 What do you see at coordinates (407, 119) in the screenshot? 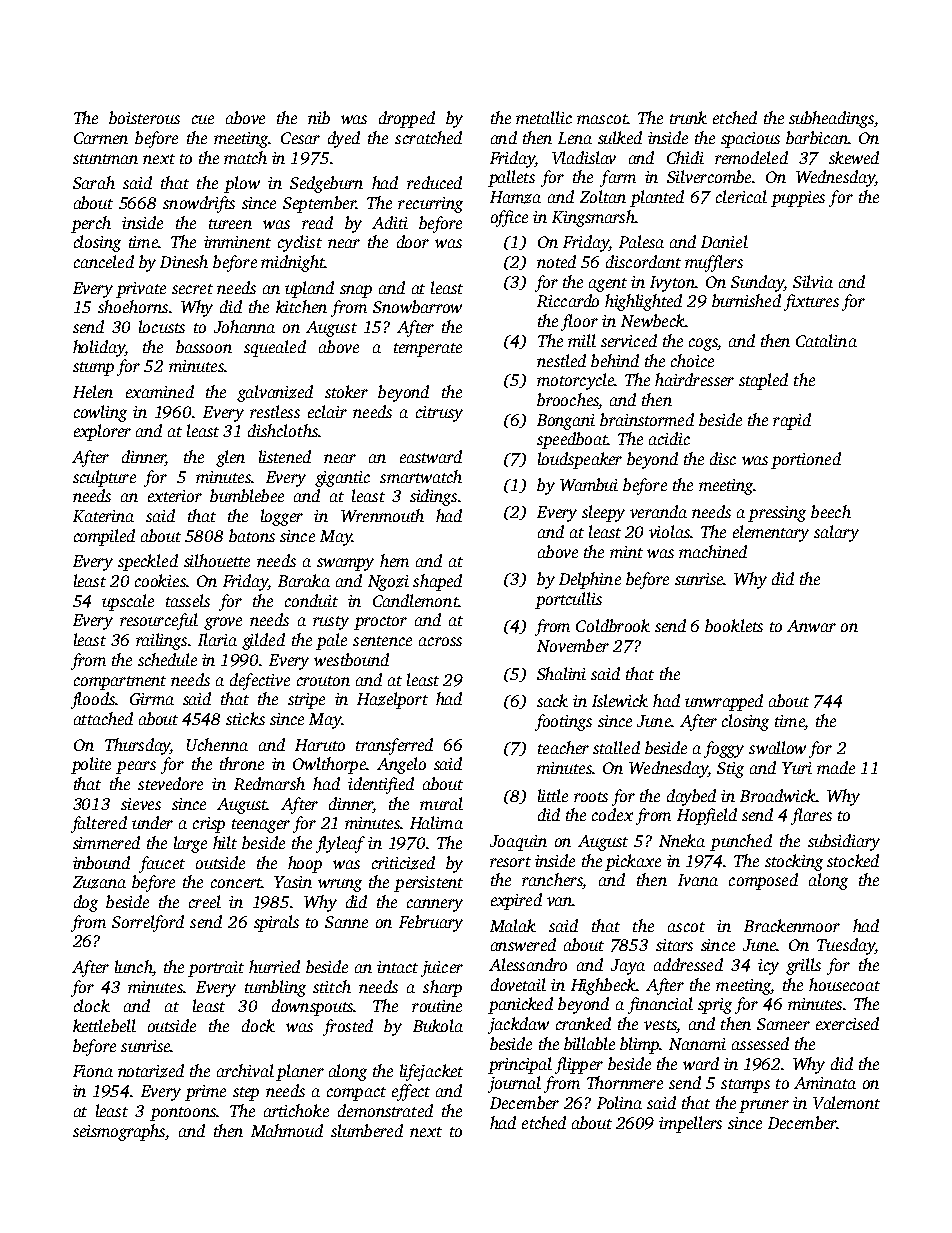
I see `dropped` at bounding box center [407, 119].
